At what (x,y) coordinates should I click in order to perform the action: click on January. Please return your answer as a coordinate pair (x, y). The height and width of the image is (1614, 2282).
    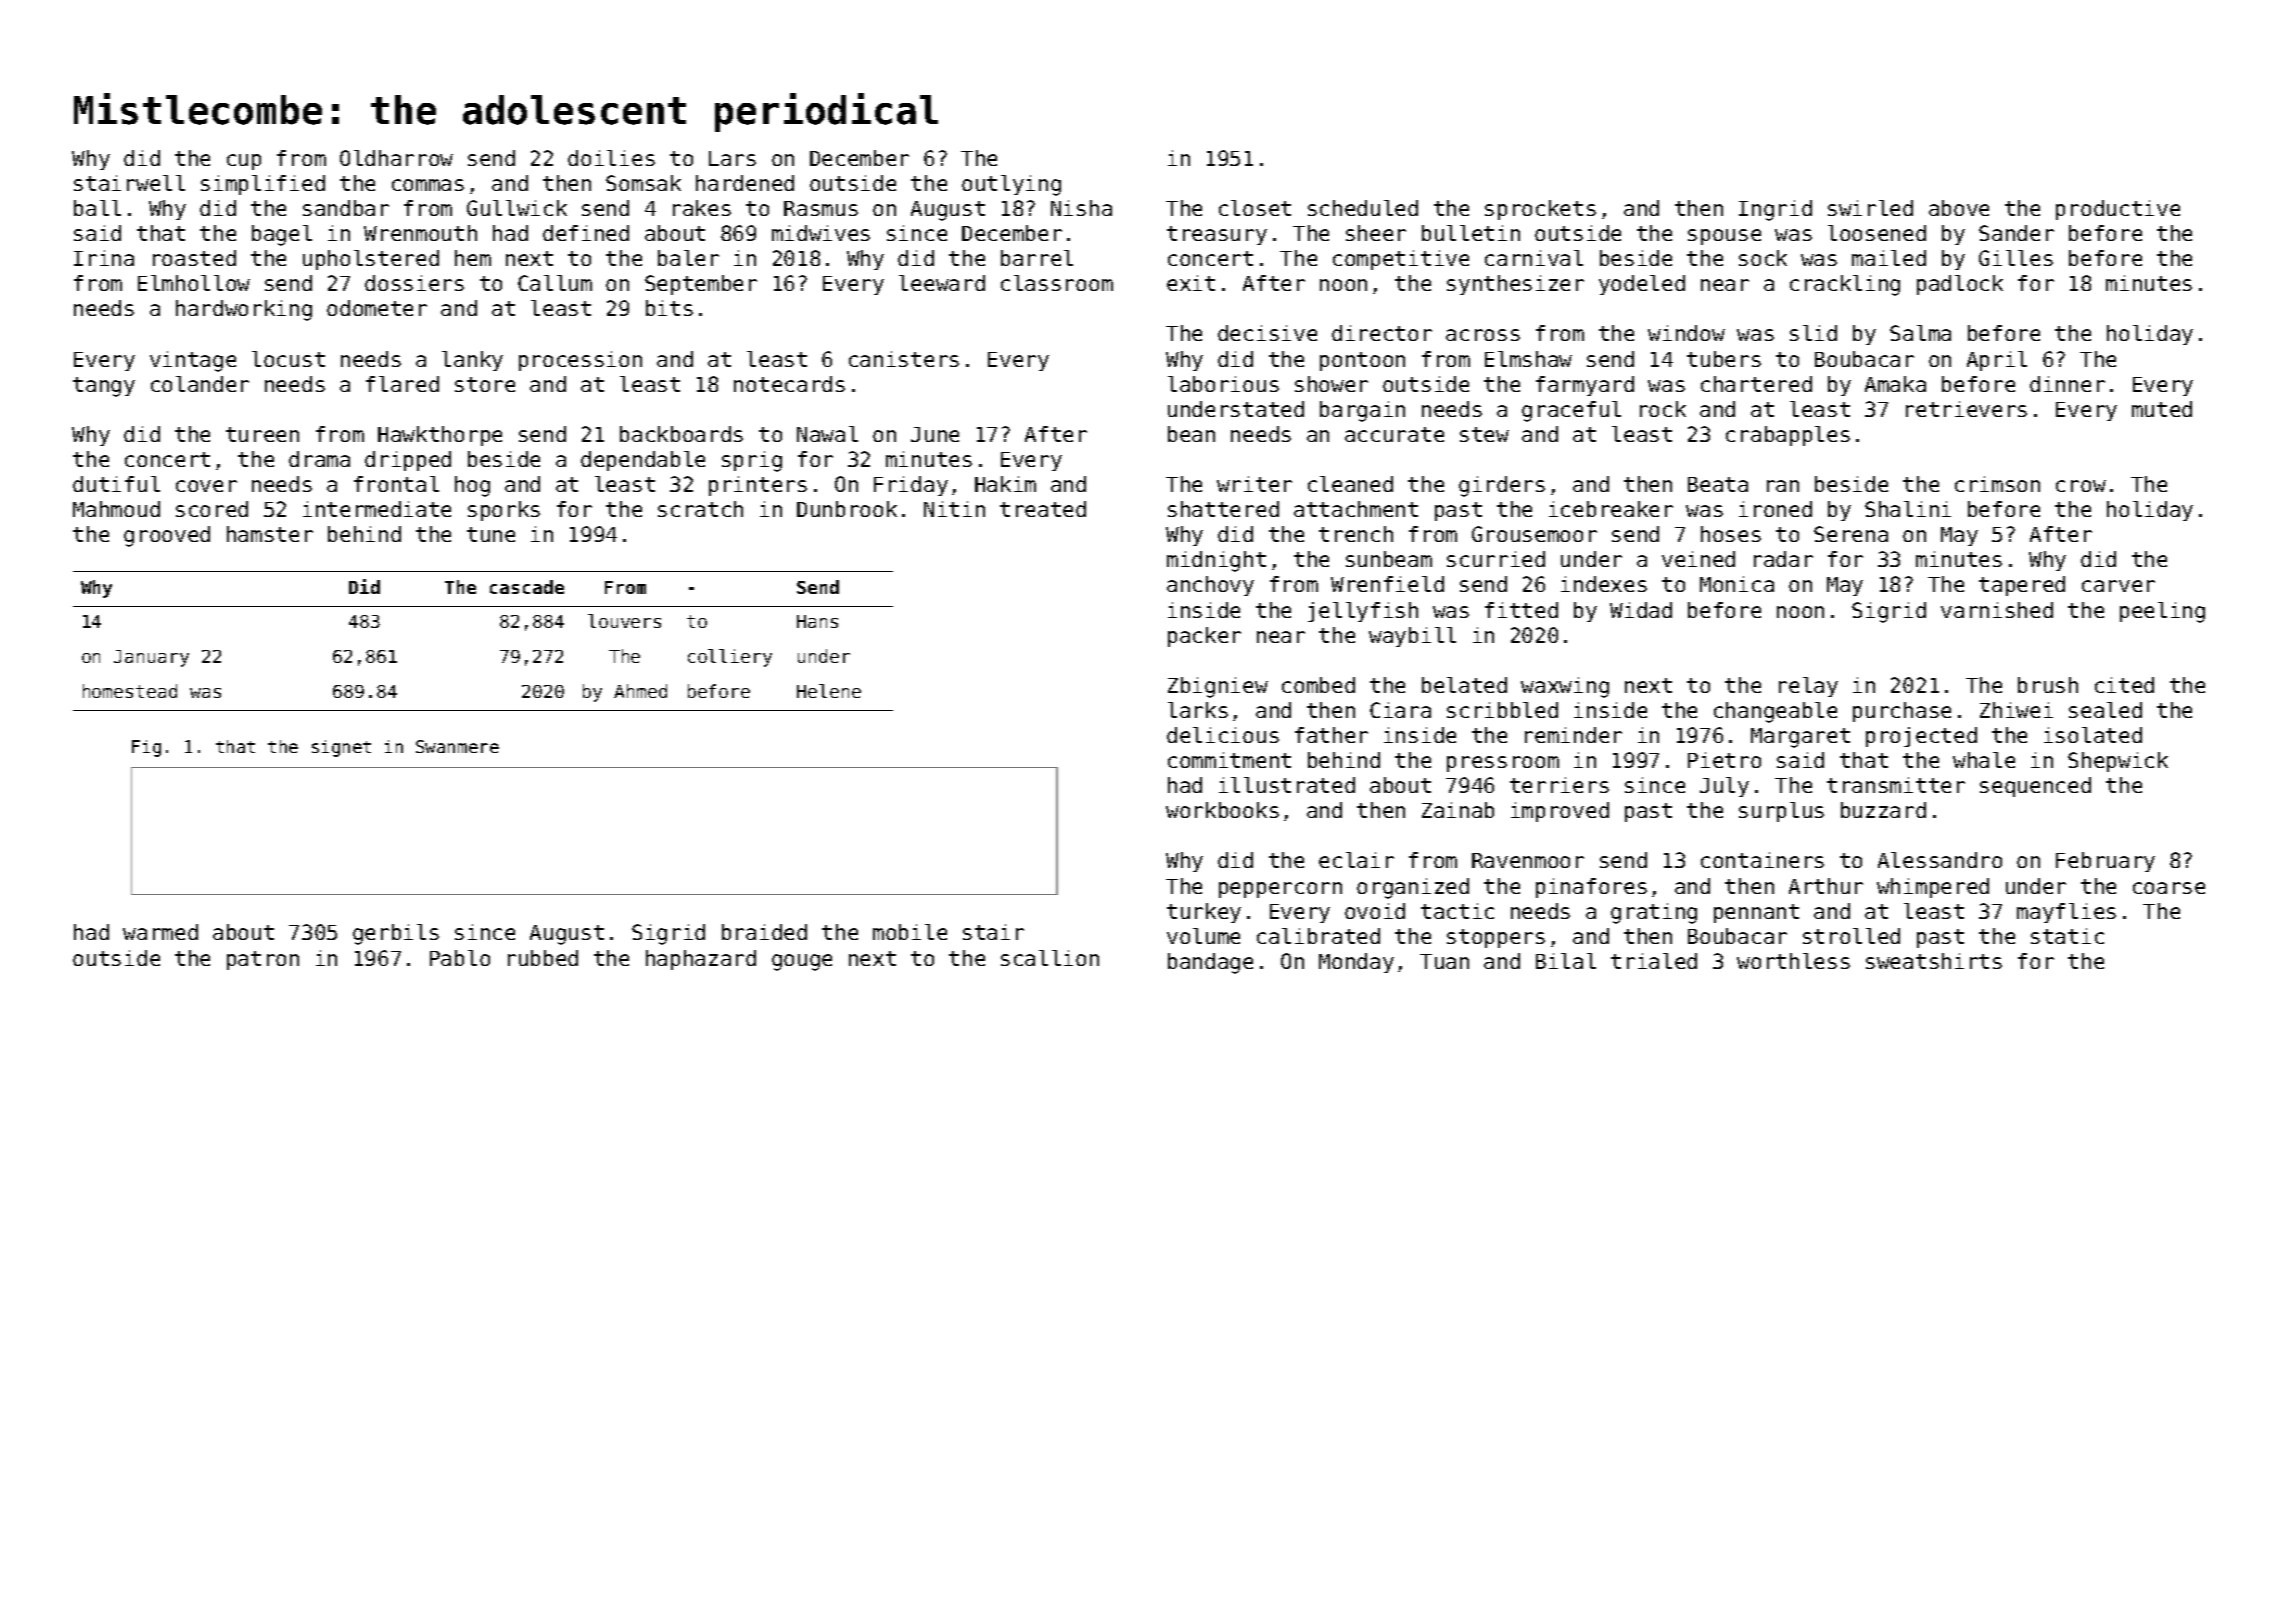
    Looking at the image, I should click on (151, 658).
